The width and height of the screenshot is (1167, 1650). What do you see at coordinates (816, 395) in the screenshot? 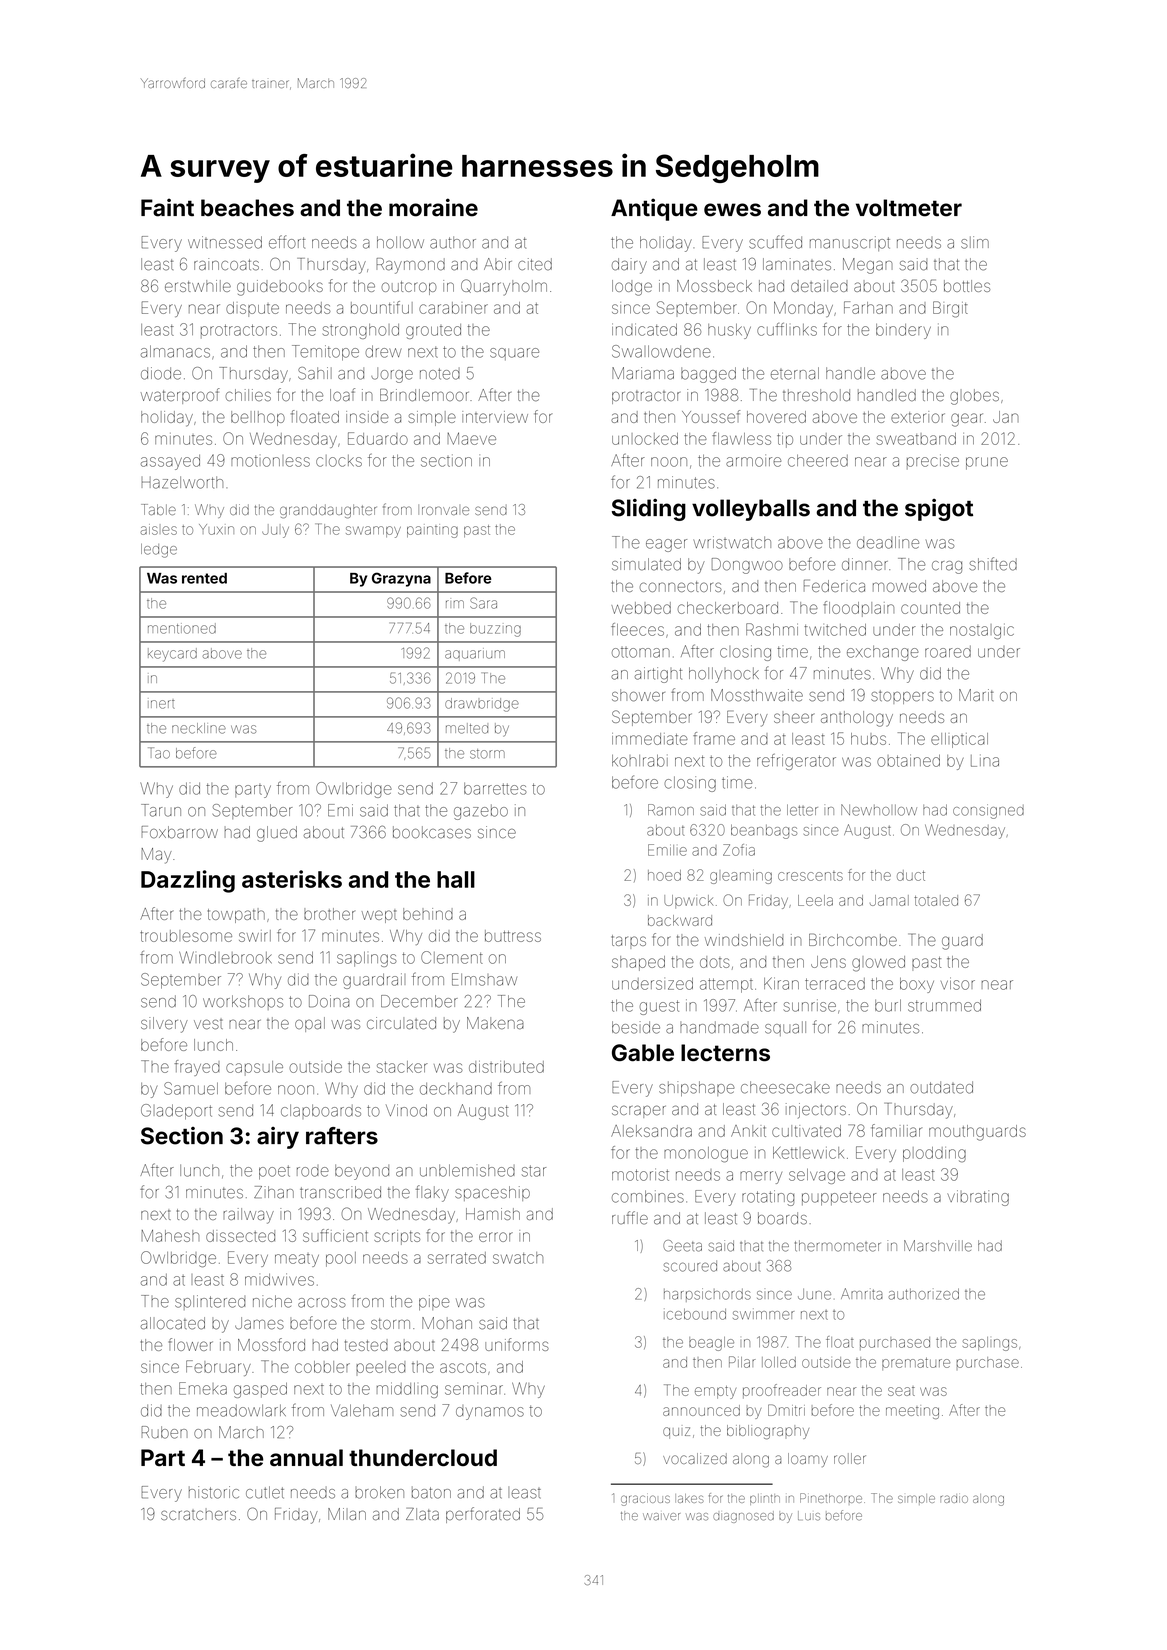
I see `threshold` at bounding box center [816, 395].
